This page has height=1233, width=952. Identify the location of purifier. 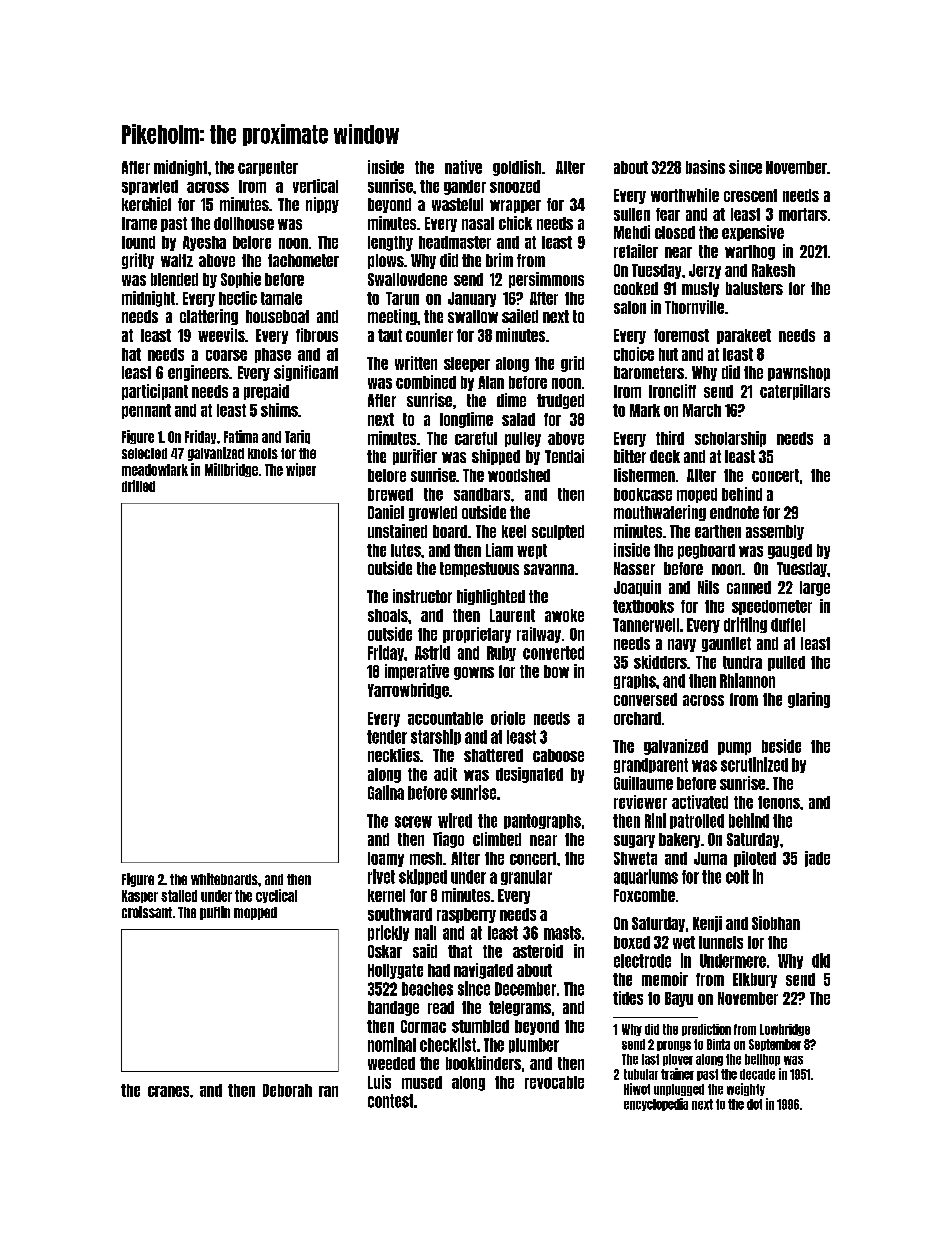
(415, 457).
